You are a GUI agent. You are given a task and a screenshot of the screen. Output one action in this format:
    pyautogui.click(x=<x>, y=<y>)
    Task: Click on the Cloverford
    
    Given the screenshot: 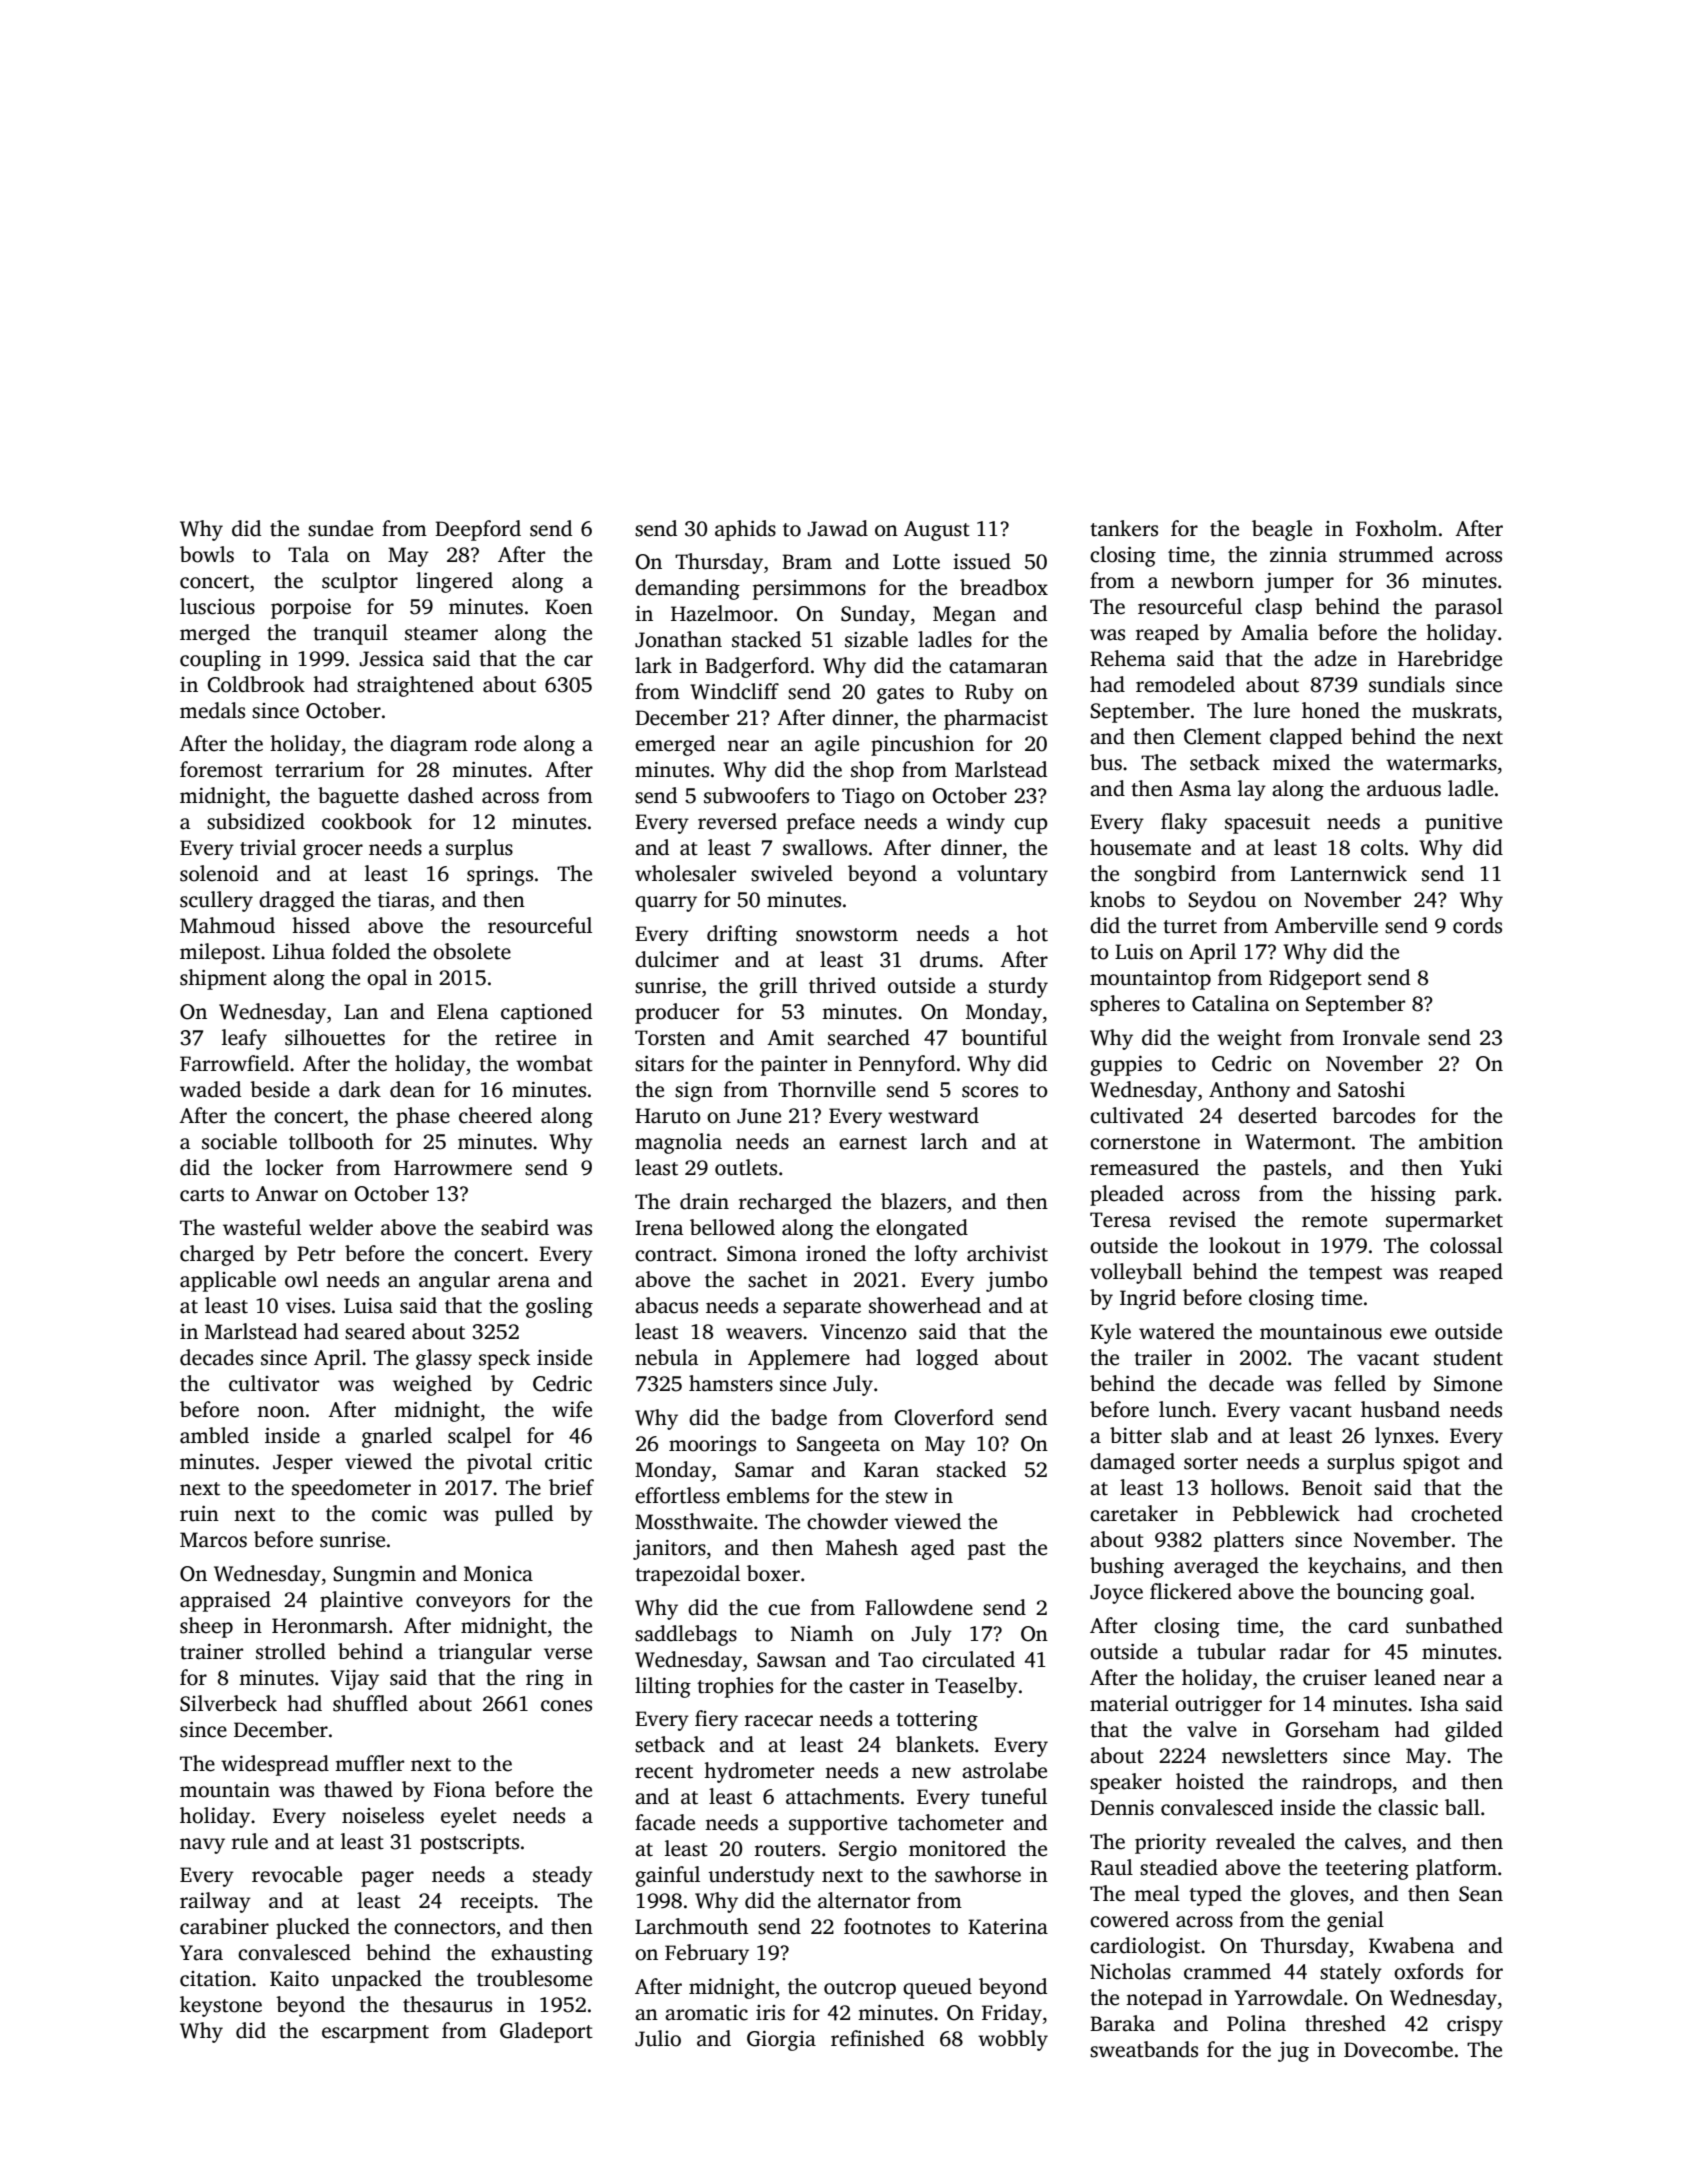 What is the action you would take?
    pyautogui.click(x=944, y=1417)
